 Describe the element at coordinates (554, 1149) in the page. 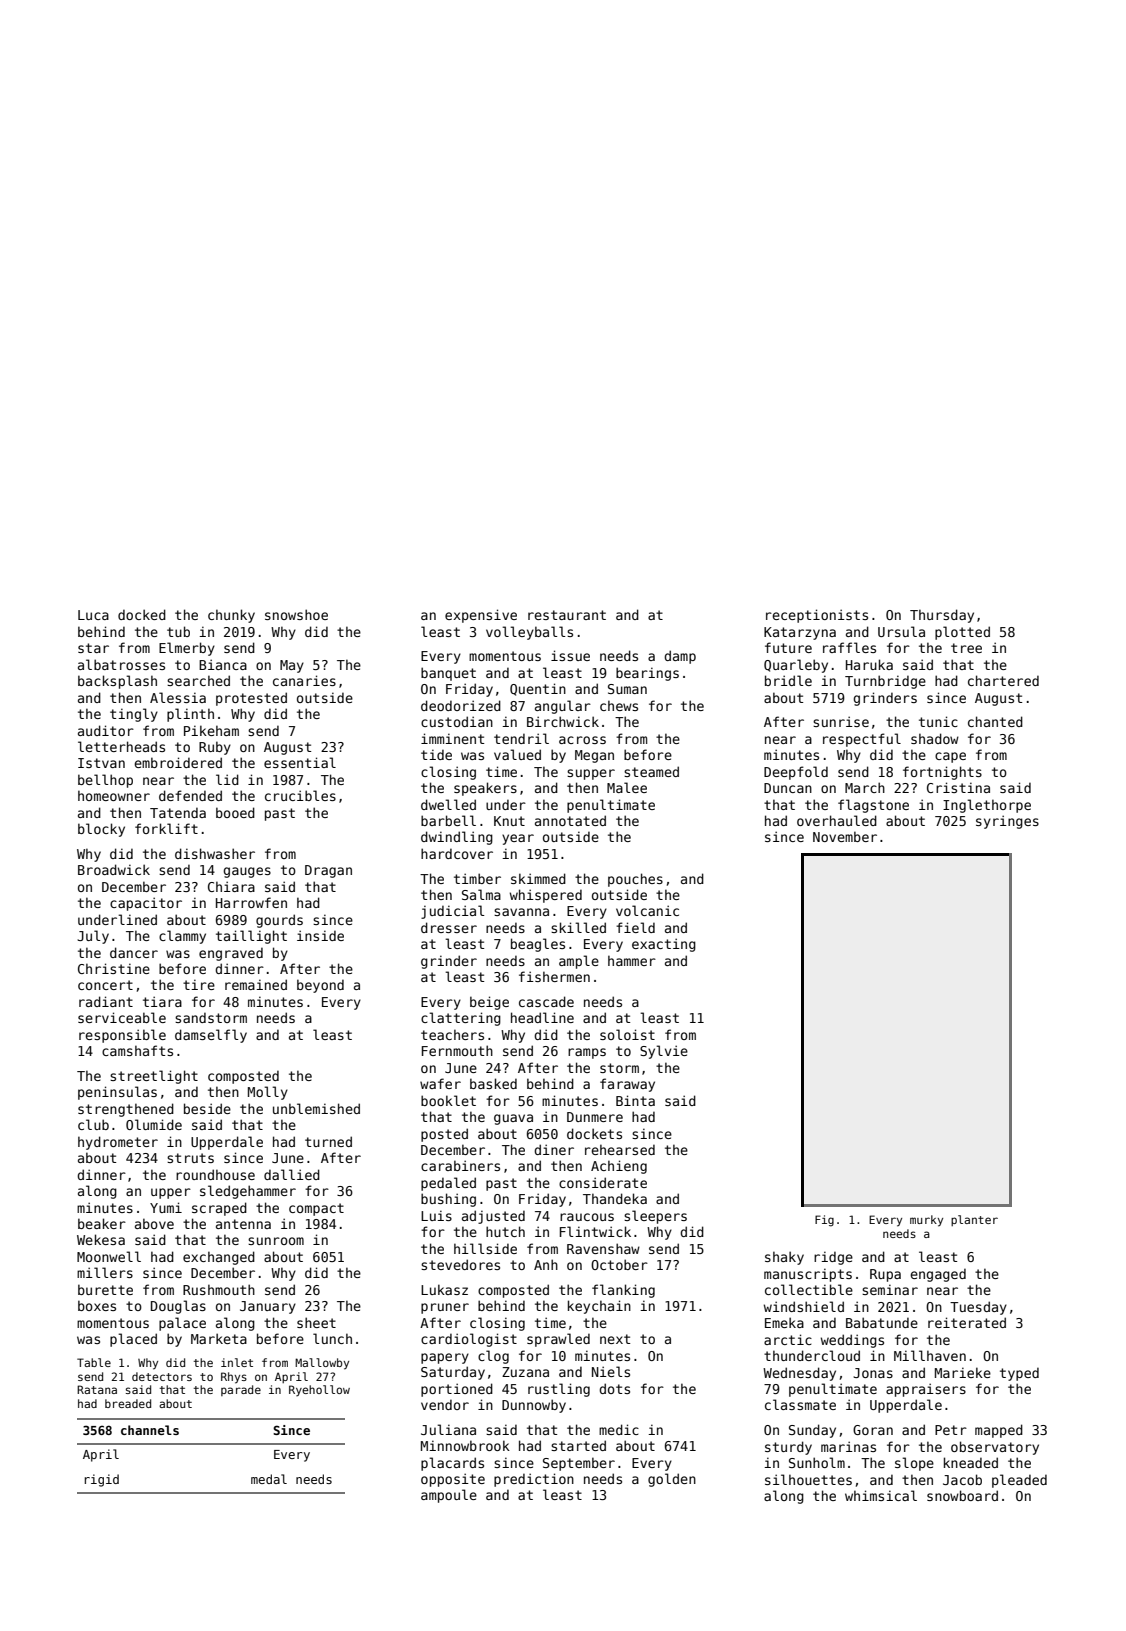

I see `diner` at that location.
